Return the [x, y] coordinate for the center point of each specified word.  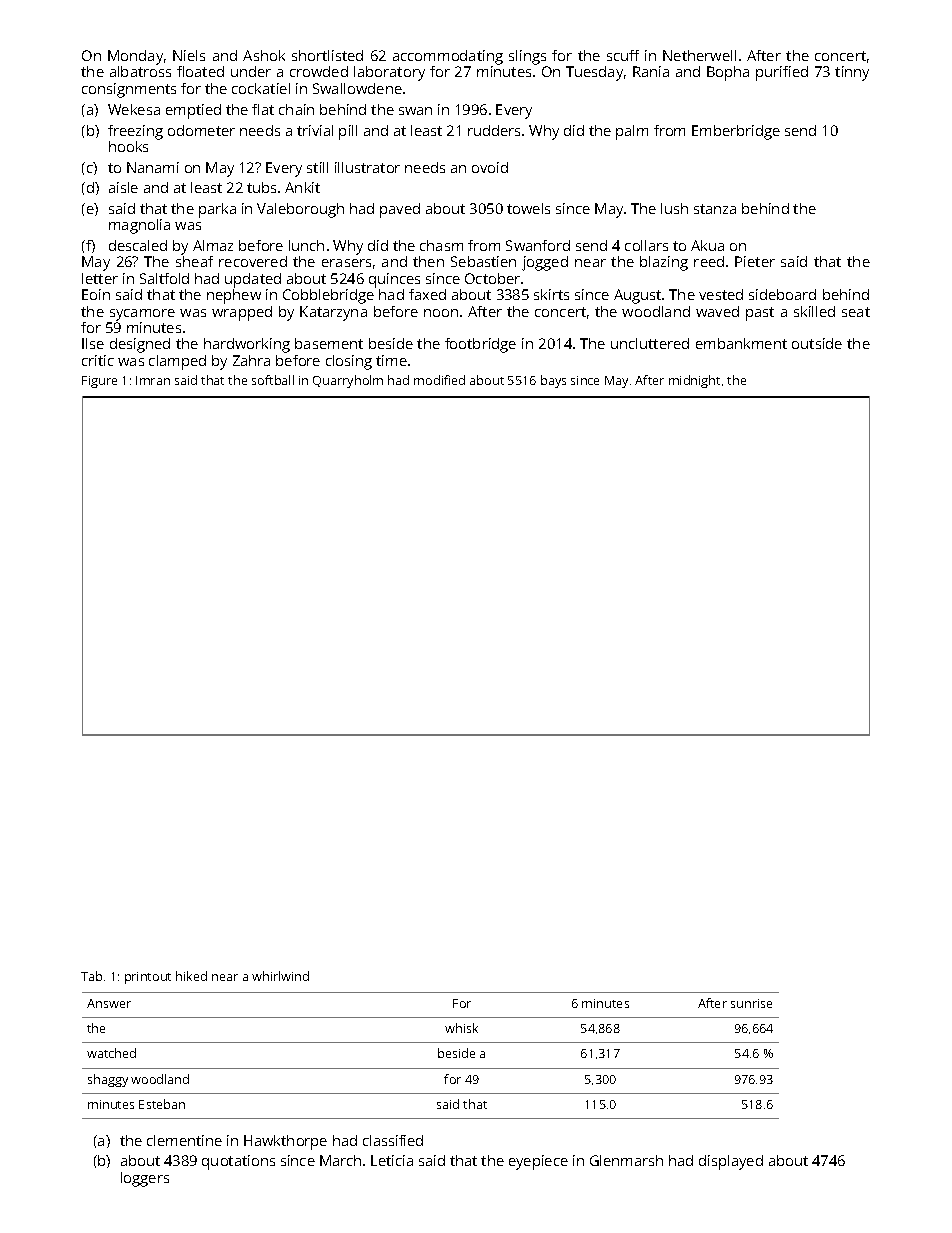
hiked [191, 976]
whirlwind [280, 976]
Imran [153, 380]
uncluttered [650, 343]
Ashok [264, 55]
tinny [852, 73]
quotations [238, 1162]
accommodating [448, 57]
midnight [694, 381]
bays [553, 381]
